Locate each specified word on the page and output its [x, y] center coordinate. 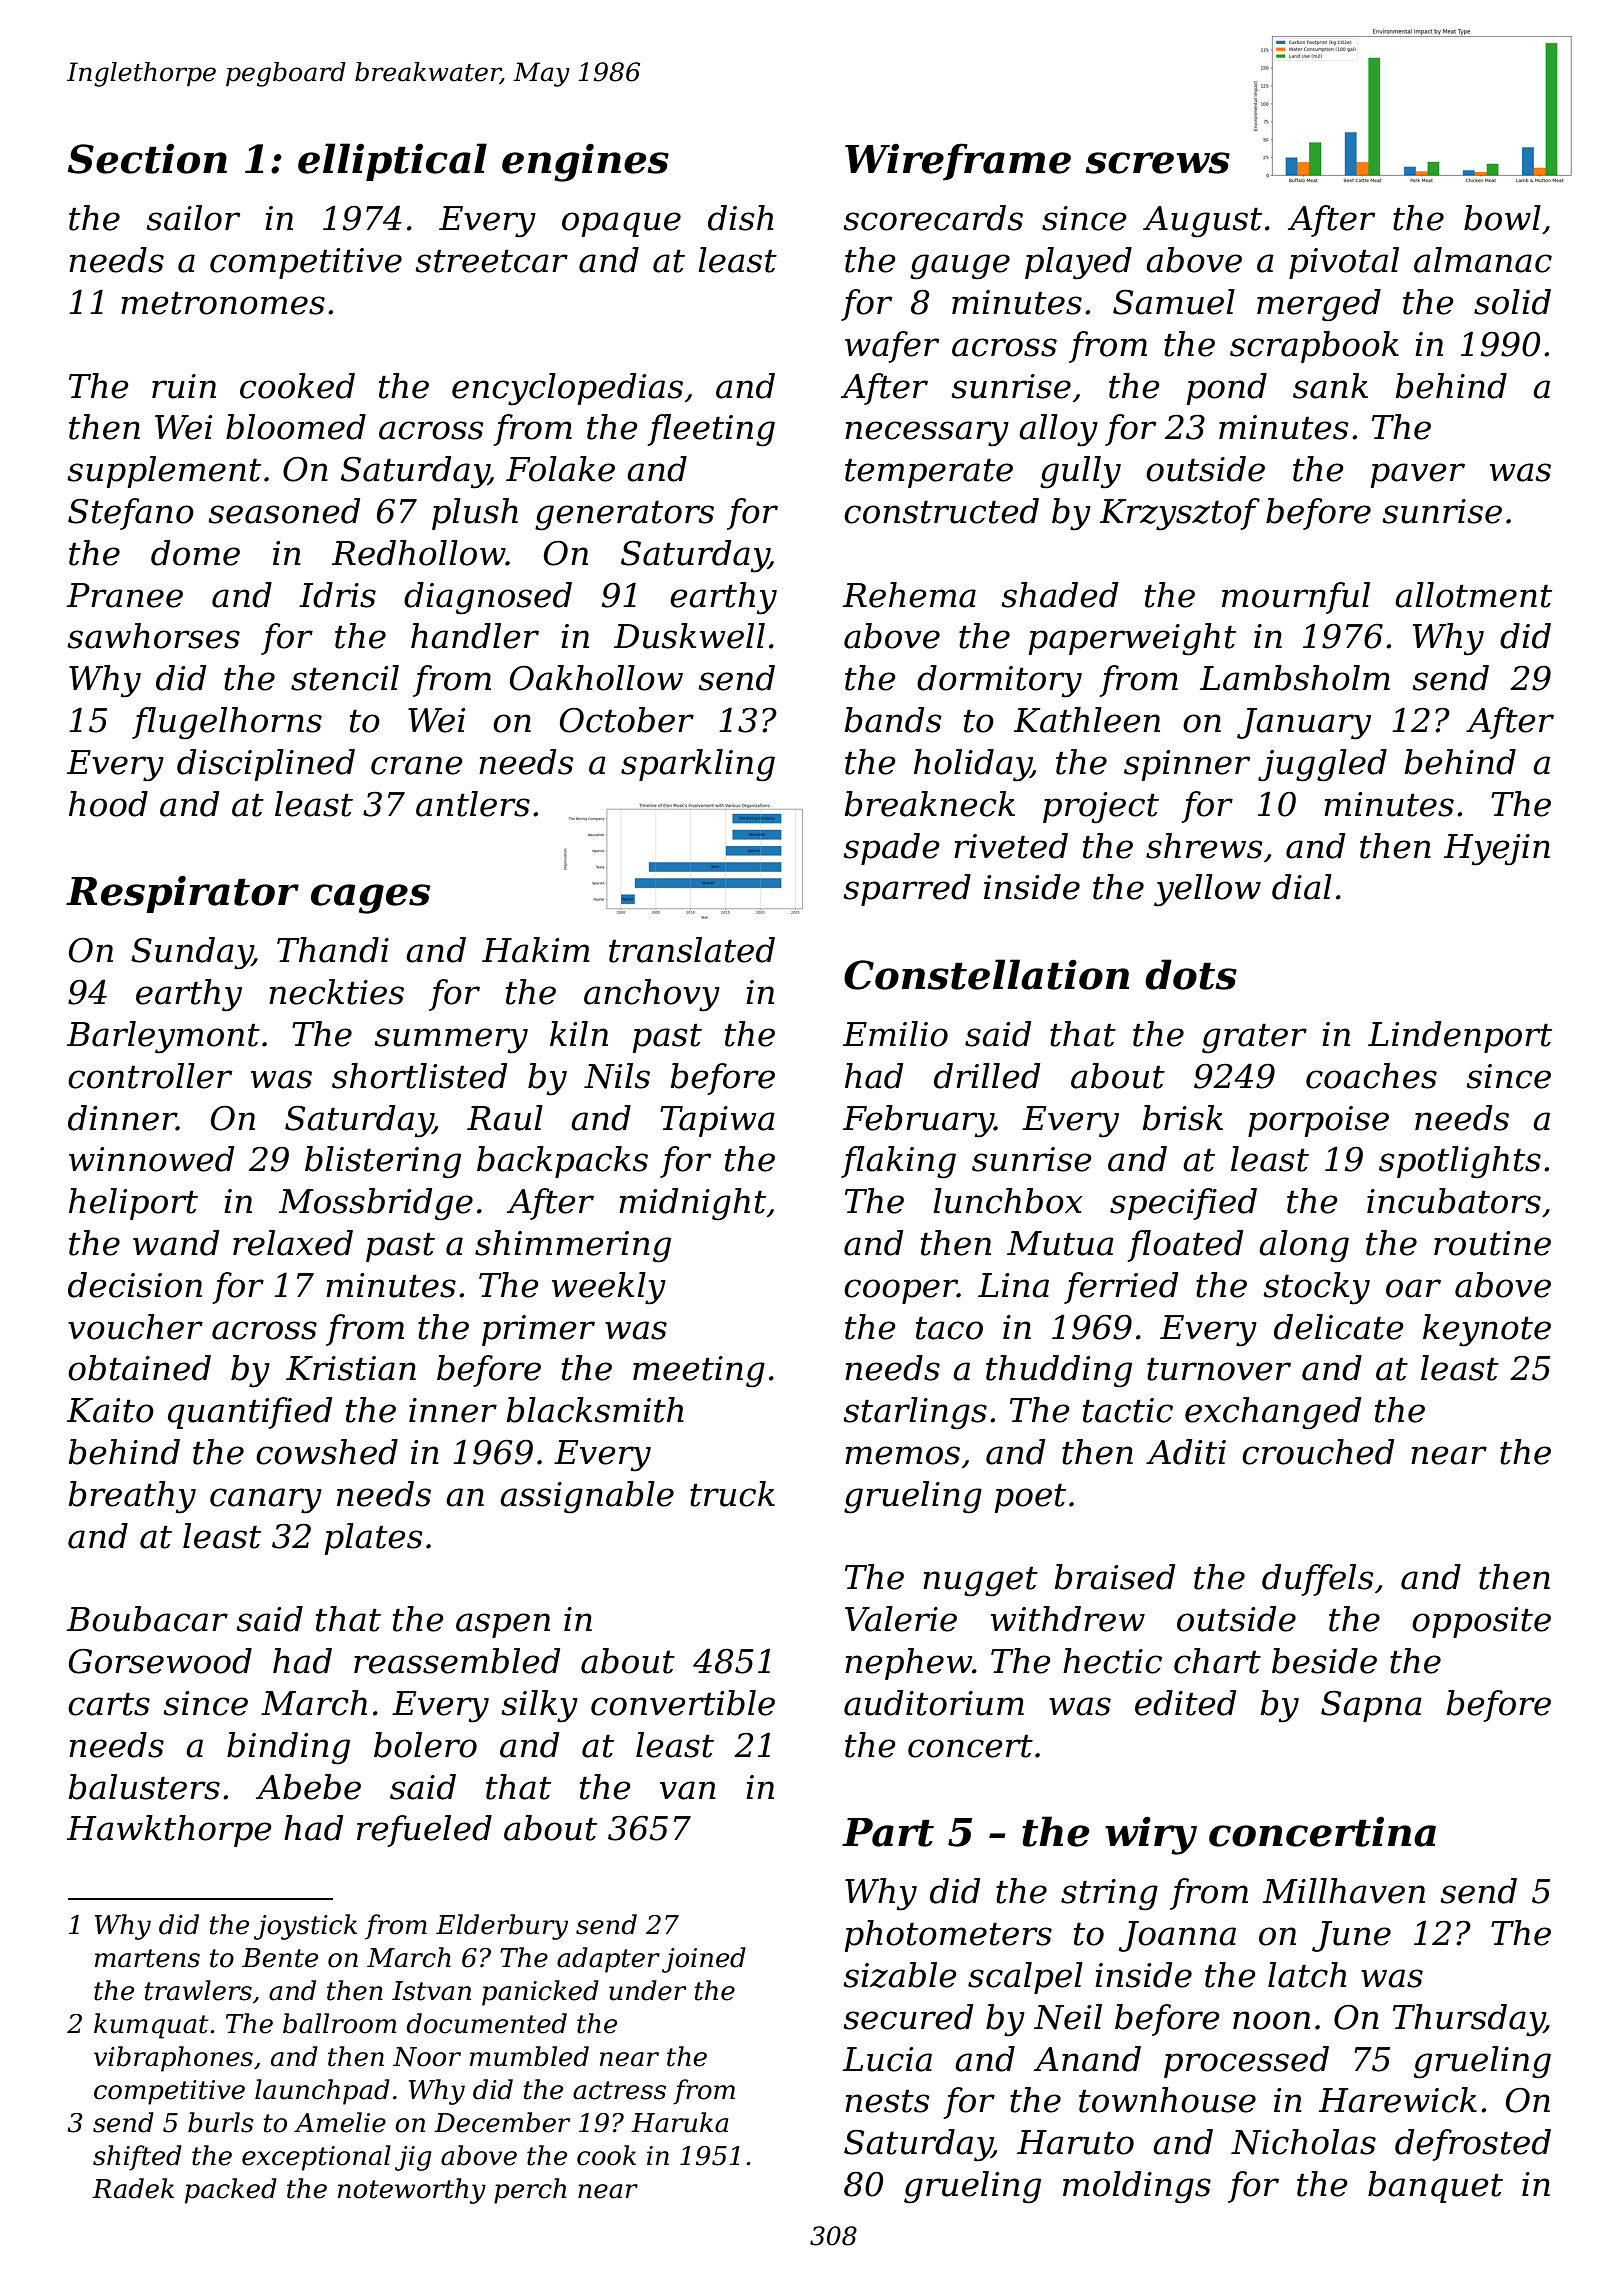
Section [147, 159]
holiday [972, 765]
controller [150, 1076]
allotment [1473, 595]
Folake [560, 469]
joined [704, 1960]
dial [1302, 887]
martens [147, 1958]
